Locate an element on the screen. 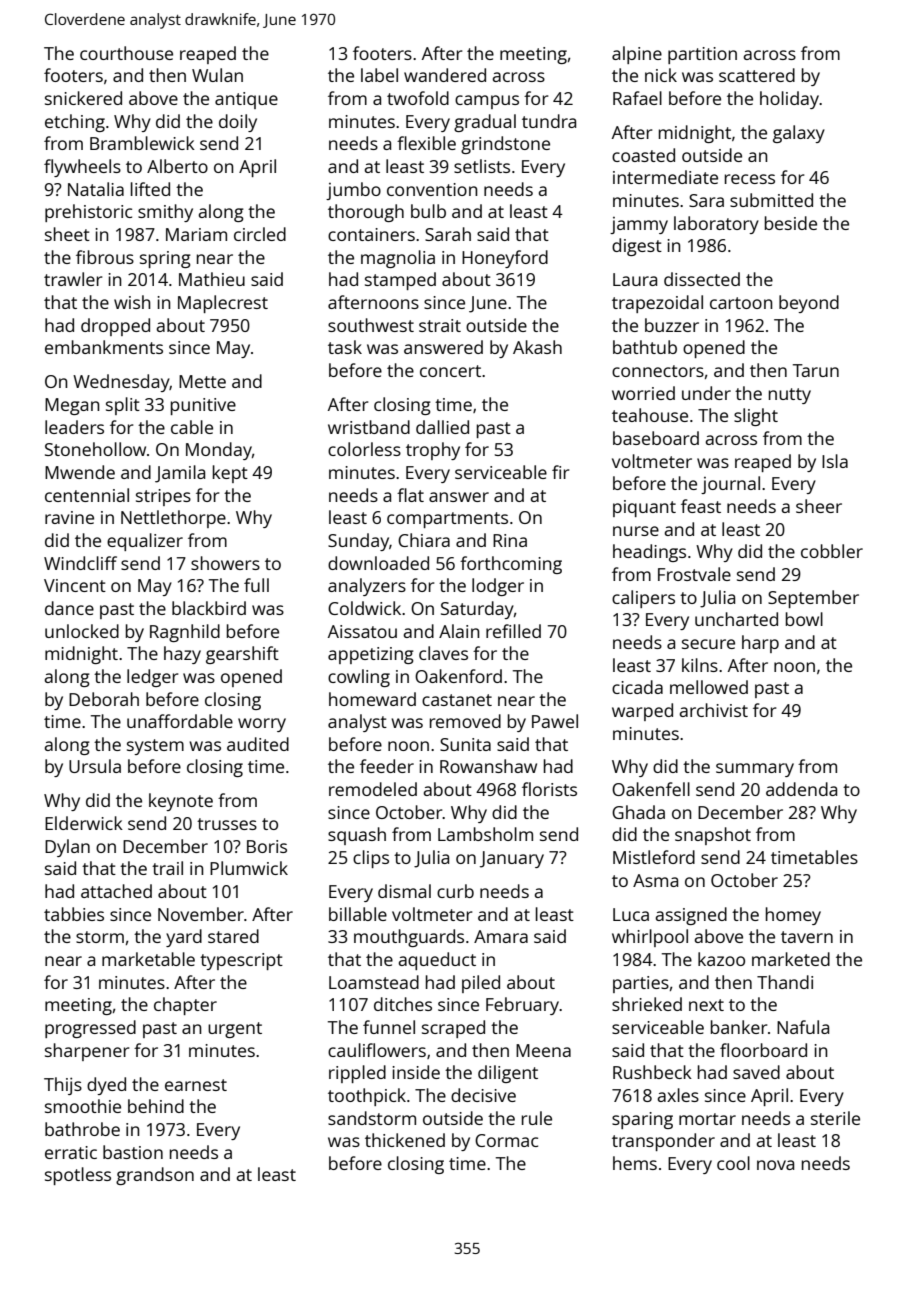  addenda is located at coordinates (801, 789).
